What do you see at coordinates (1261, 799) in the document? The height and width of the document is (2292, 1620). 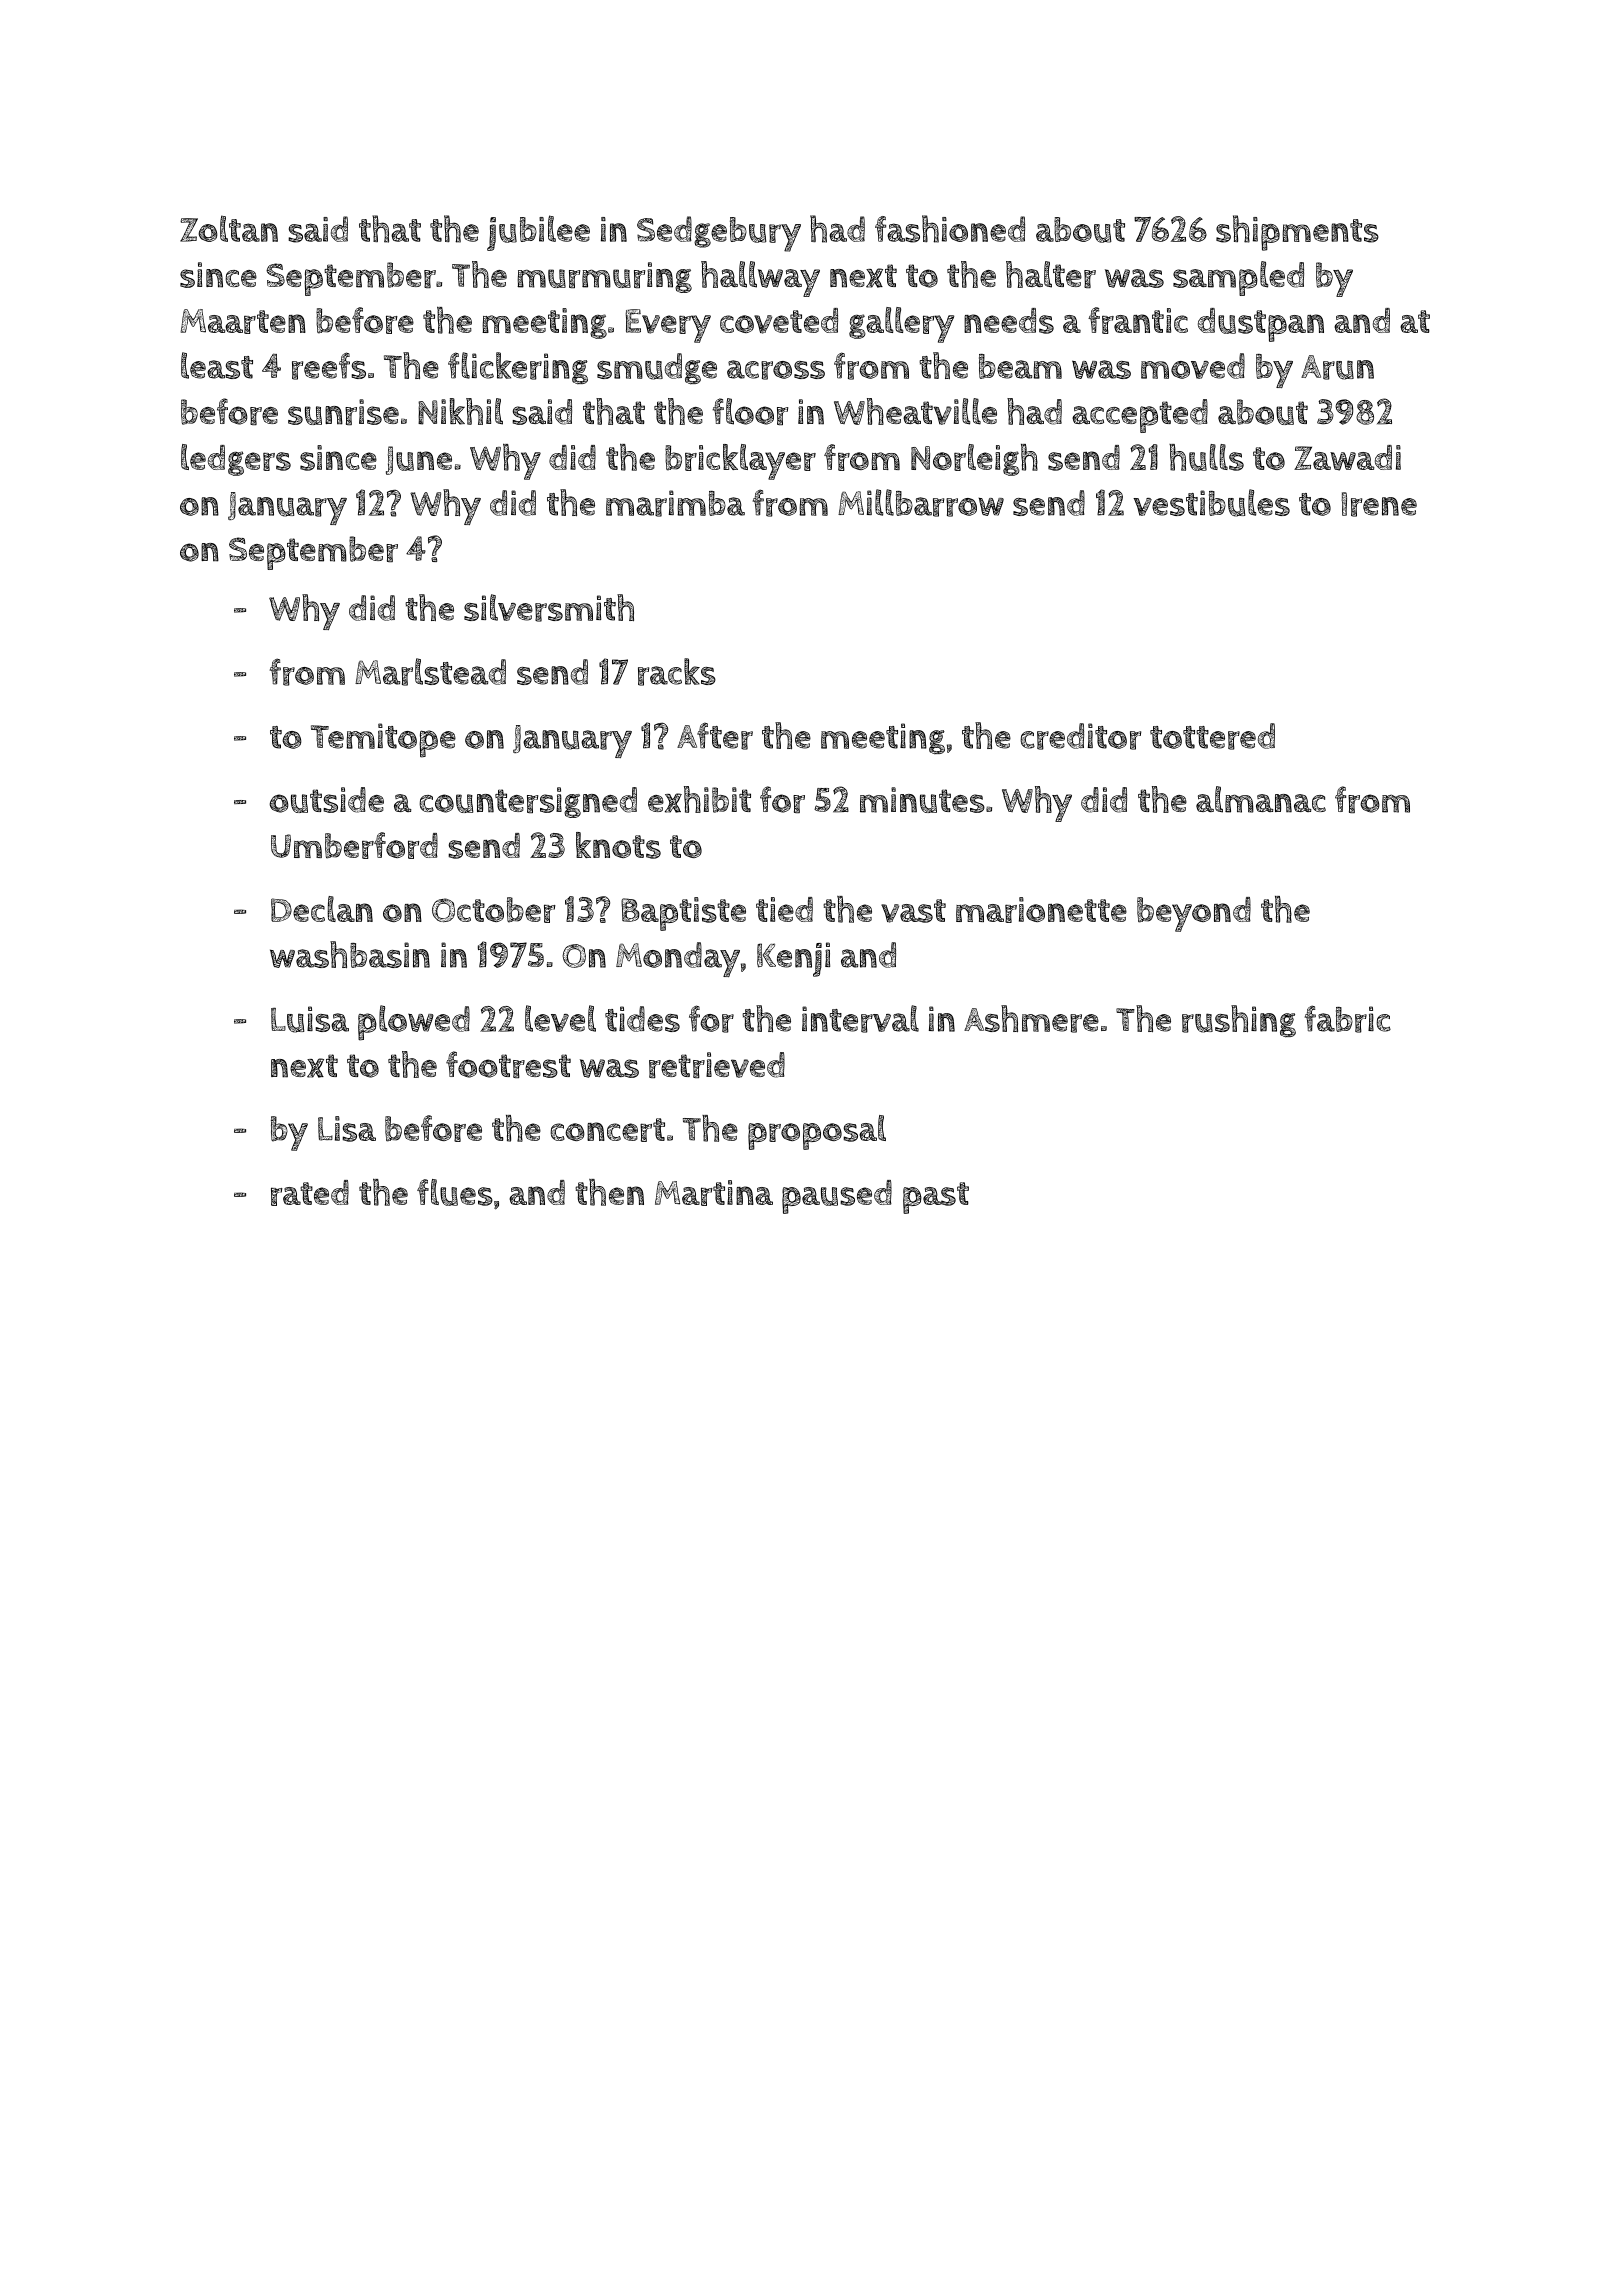 I see `almanac` at bounding box center [1261, 799].
